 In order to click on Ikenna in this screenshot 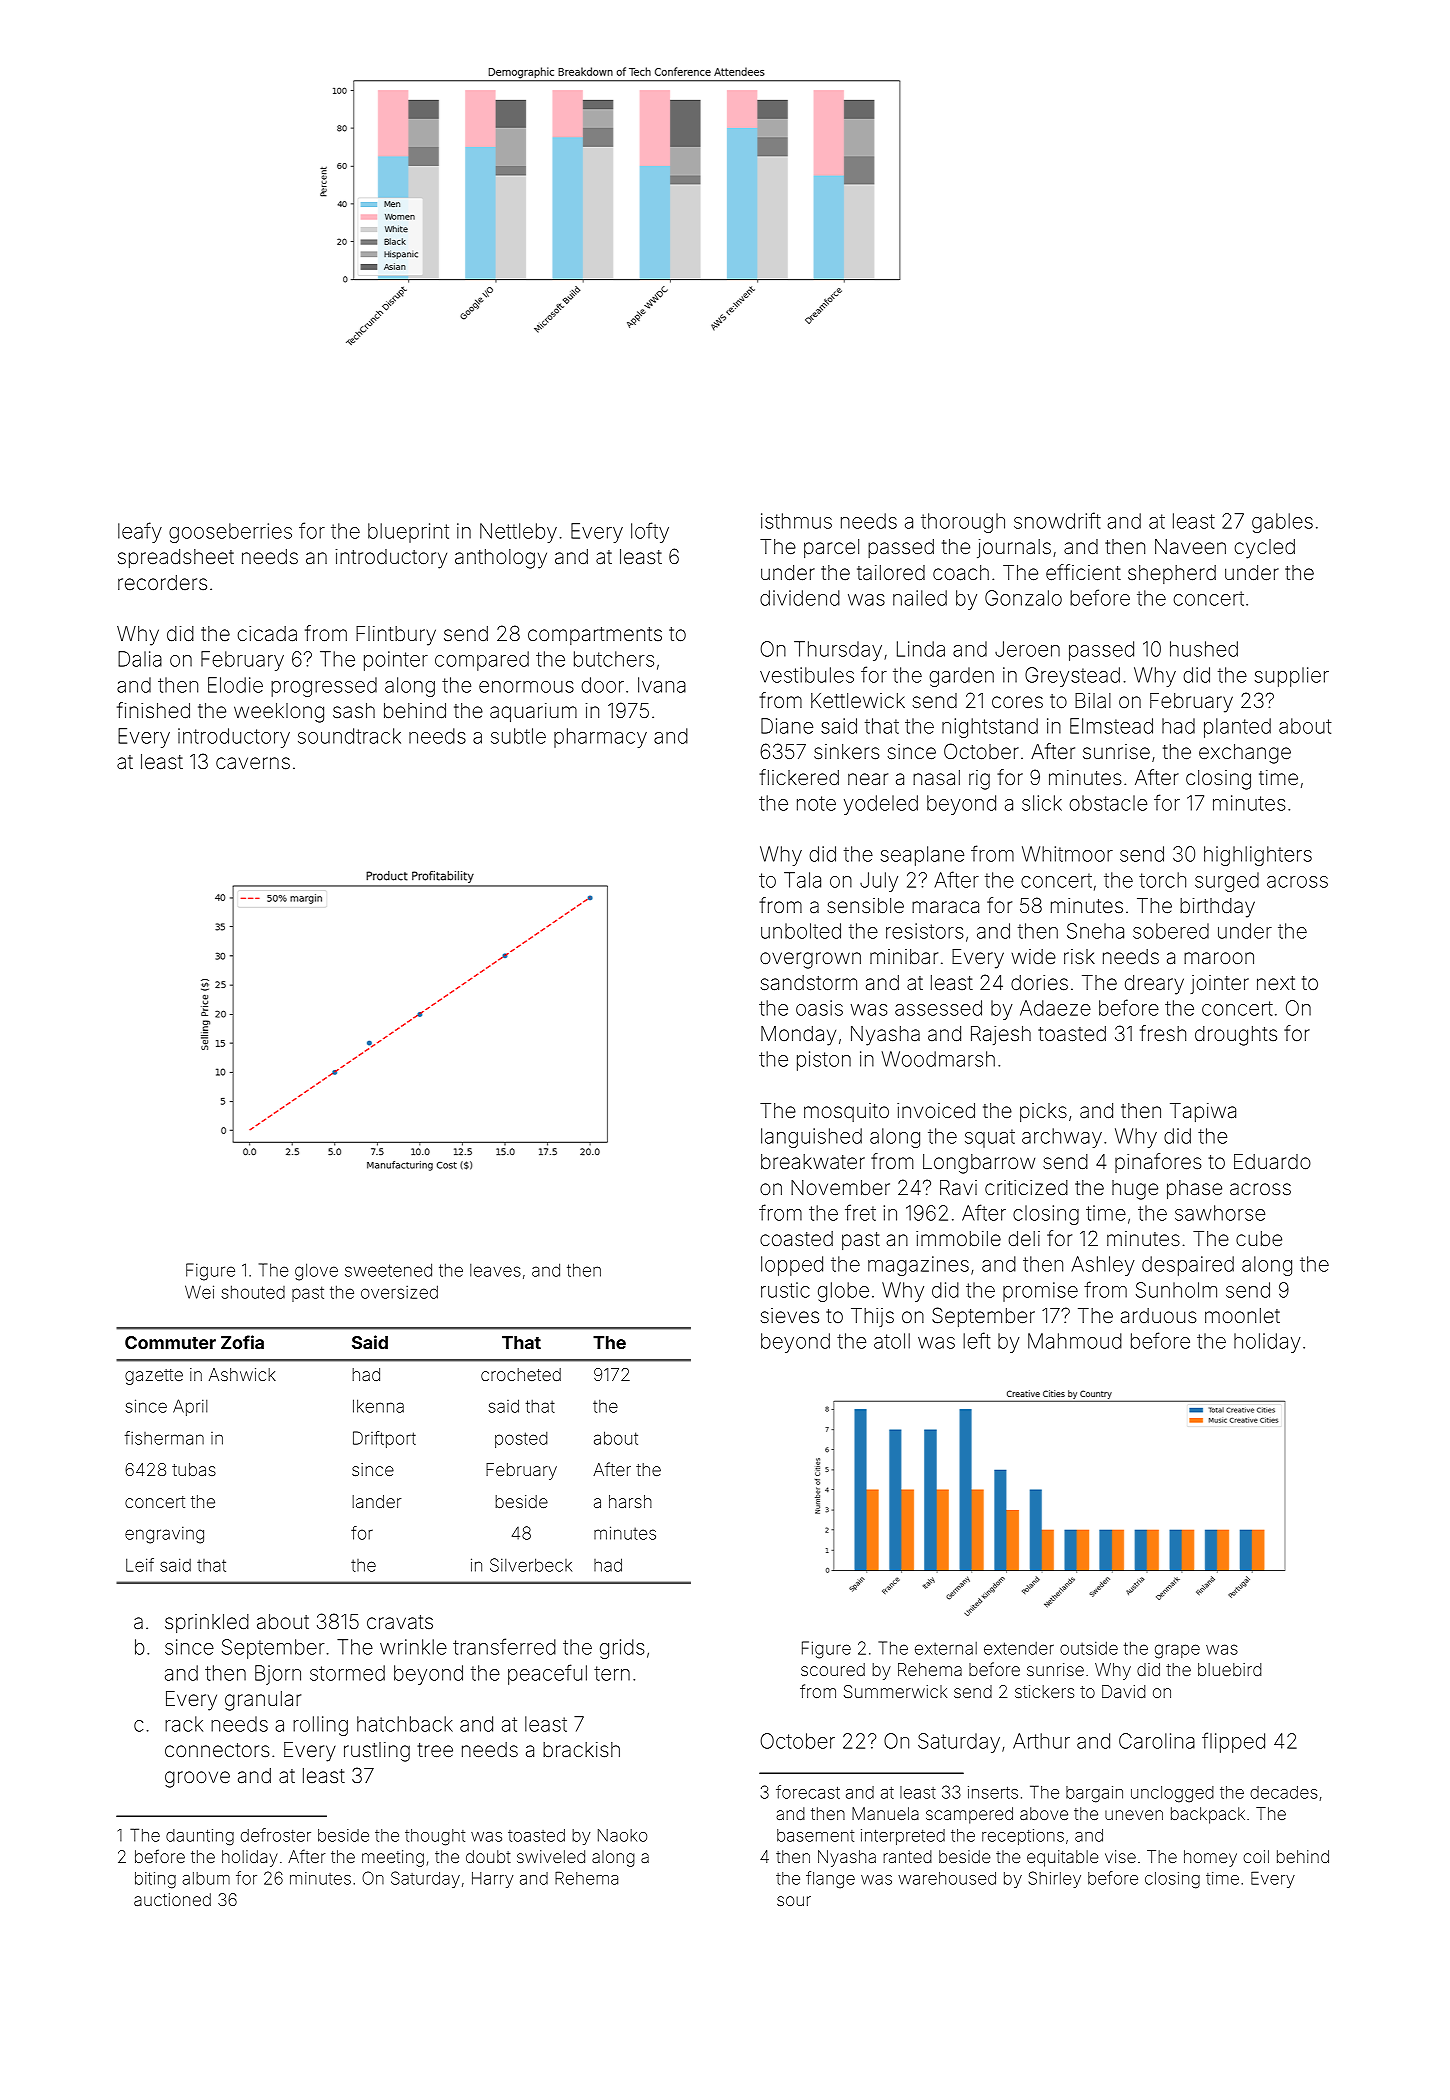, I will do `click(378, 1406)`.
